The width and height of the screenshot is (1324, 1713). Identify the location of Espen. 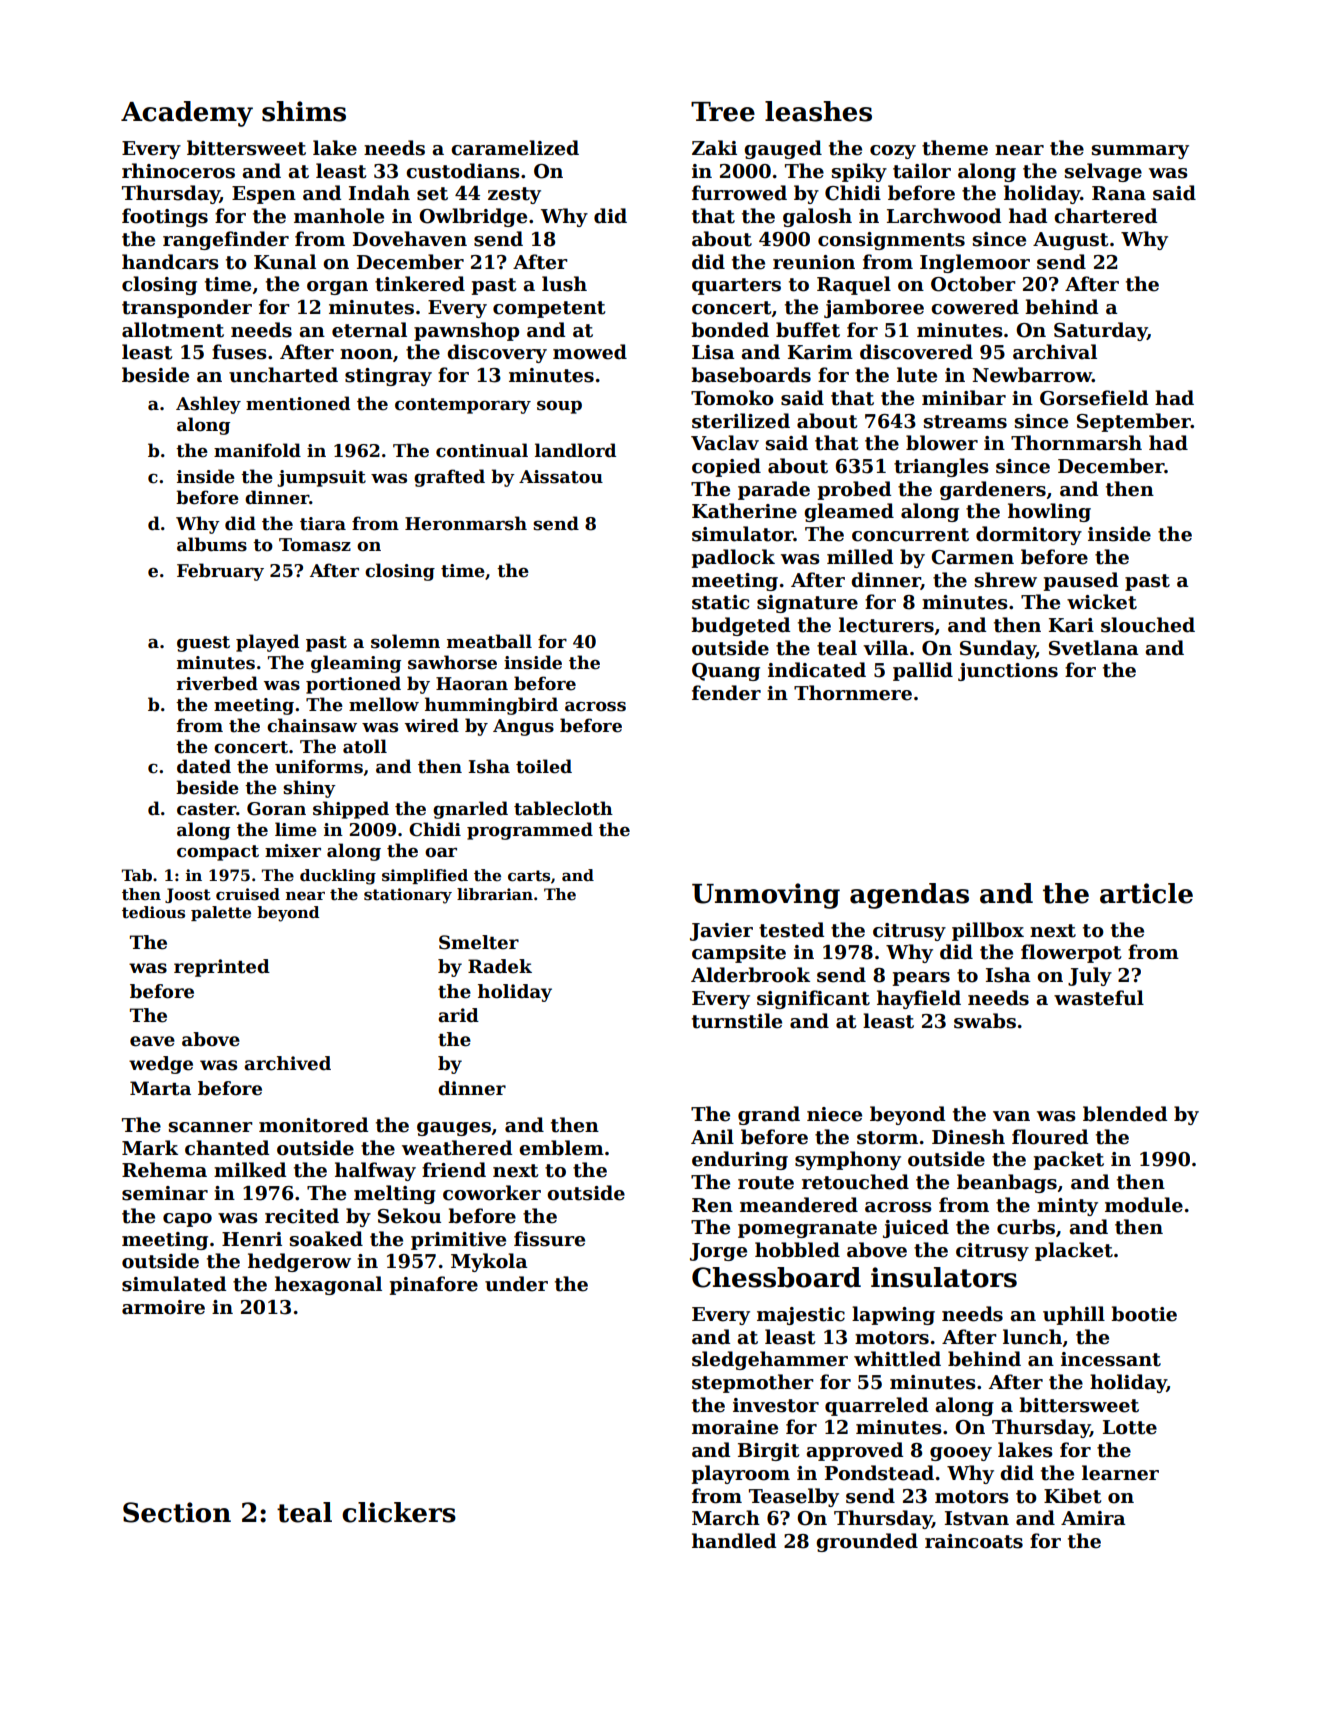
(264, 195).
